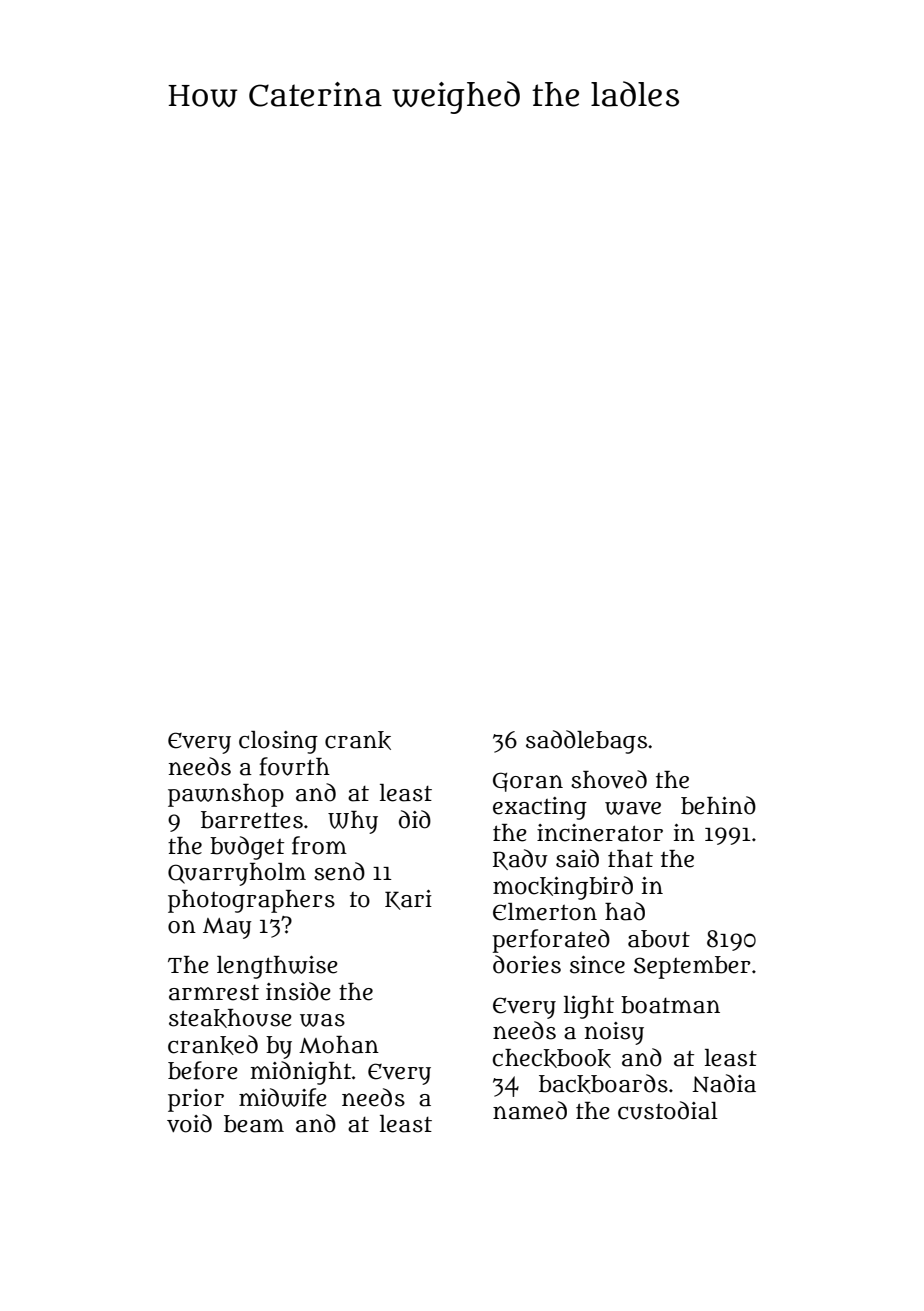 The height and width of the page is (1311, 924). I want to click on boatman, so click(670, 1005).
